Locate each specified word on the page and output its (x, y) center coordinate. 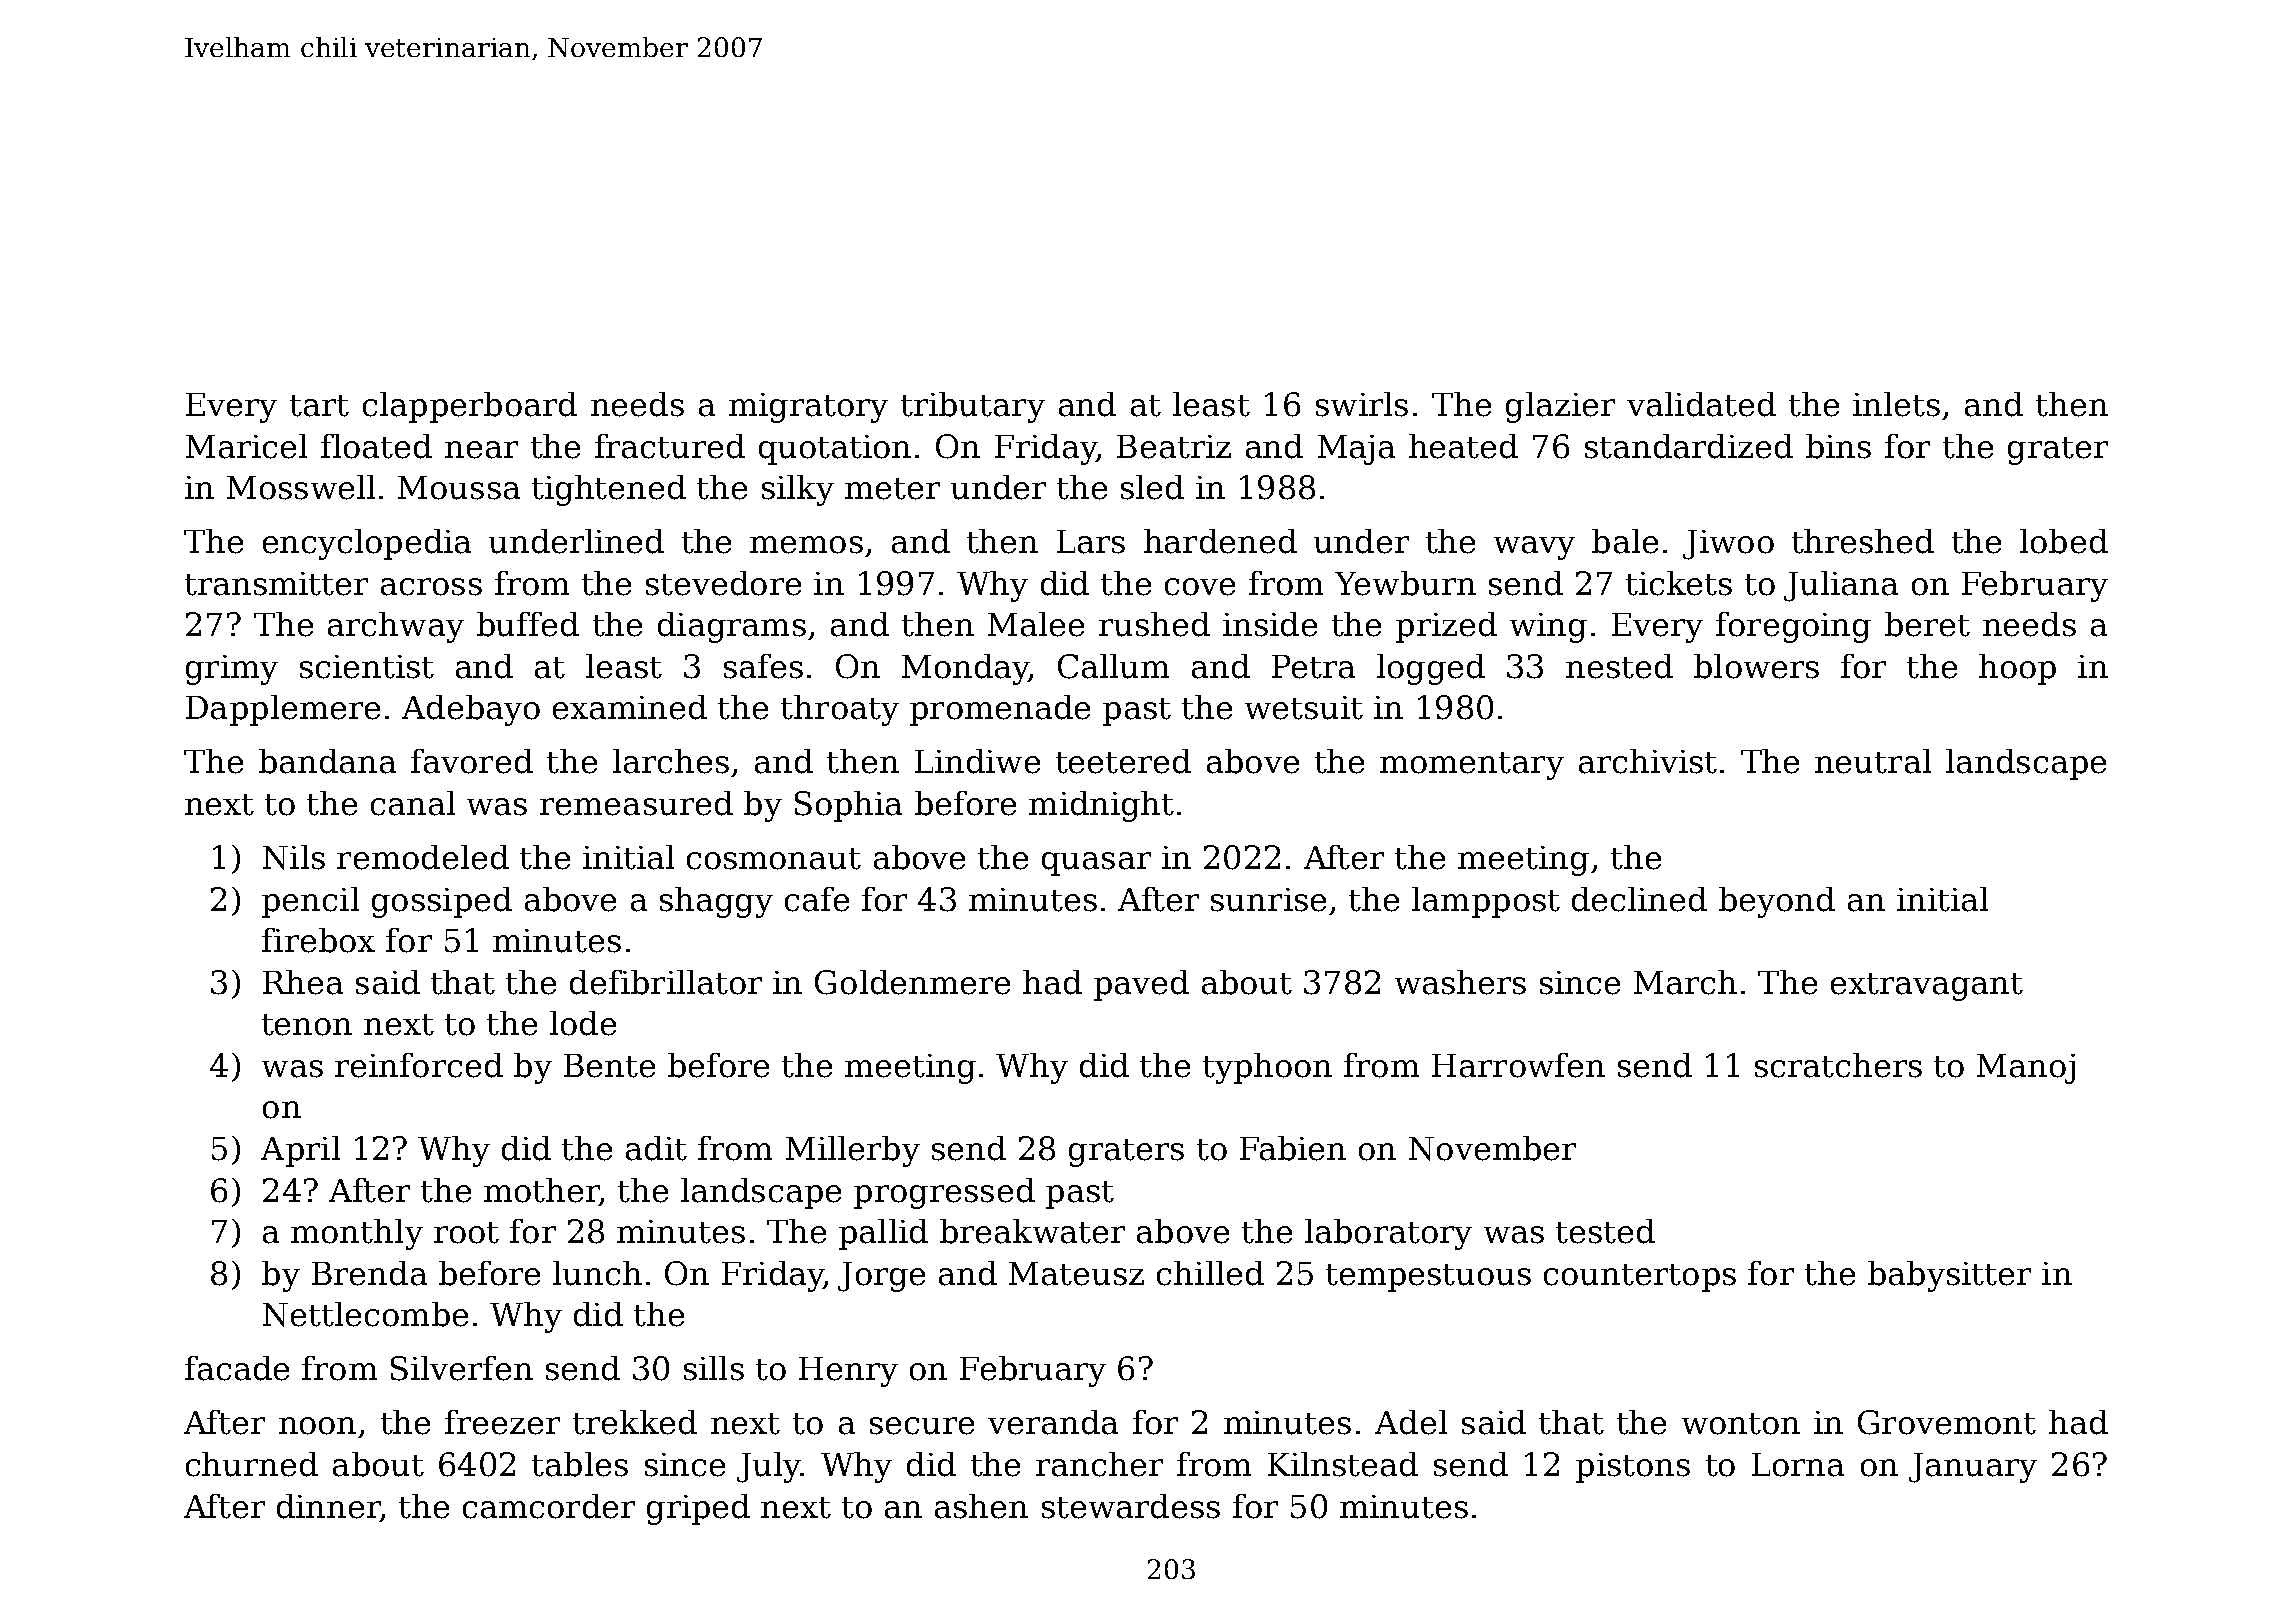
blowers (1756, 666)
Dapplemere (283, 710)
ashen (981, 1506)
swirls (1362, 404)
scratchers (1838, 1065)
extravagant (1927, 987)
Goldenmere (912, 982)
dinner (328, 1506)
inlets (1896, 404)
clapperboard (470, 407)
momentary (1472, 766)
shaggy (716, 902)
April (300, 1151)
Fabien (1293, 1148)
